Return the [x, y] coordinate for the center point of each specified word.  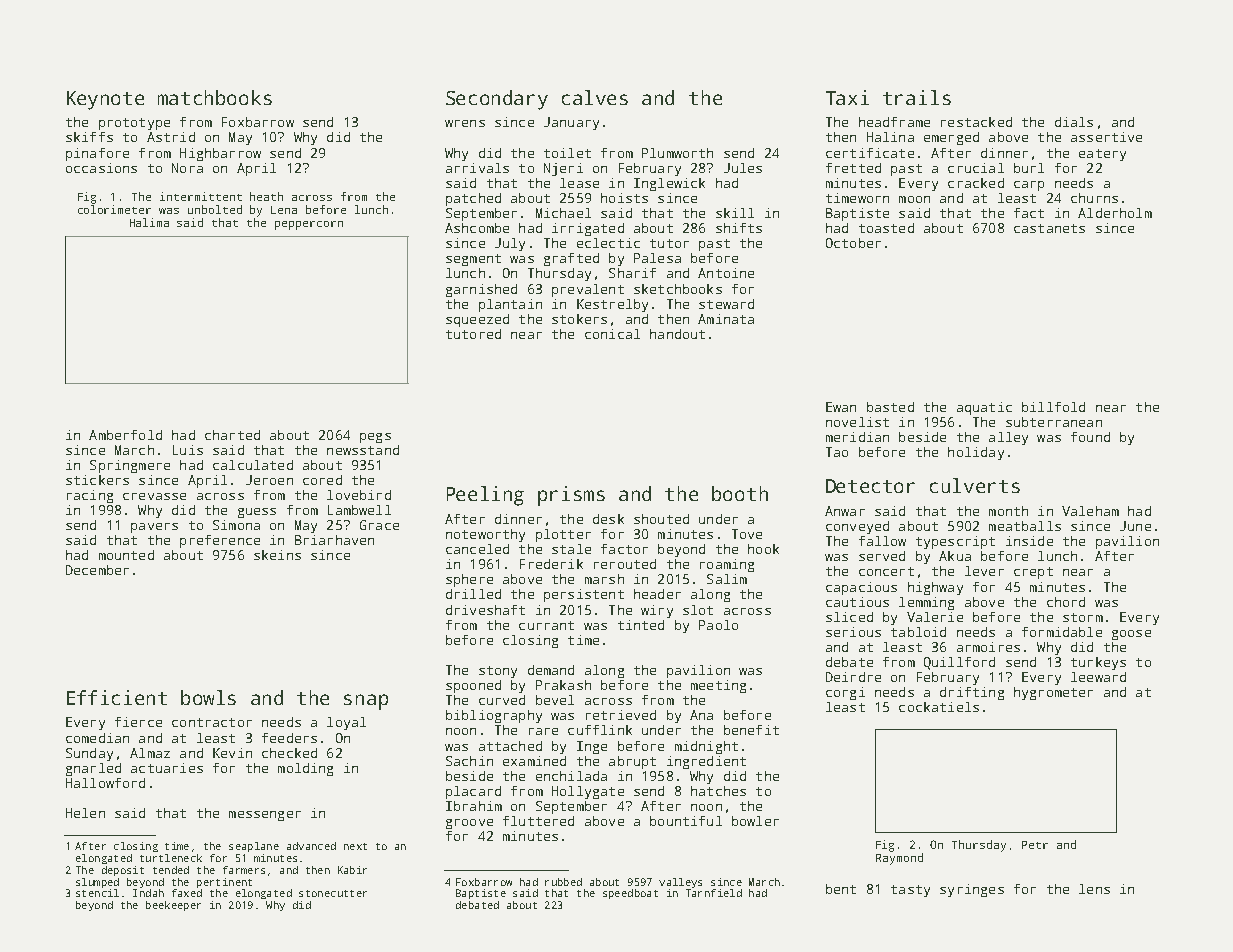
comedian [97, 738]
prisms [571, 496]
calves [595, 97]
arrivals [477, 168]
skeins [277, 555]
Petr [1035, 845]
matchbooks [215, 97]
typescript [955, 542]
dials [1074, 122]
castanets [1049, 228]
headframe [894, 122]
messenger [265, 816]
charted [232, 435]
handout [677, 334]
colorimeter [114, 209]
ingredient [706, 762]
